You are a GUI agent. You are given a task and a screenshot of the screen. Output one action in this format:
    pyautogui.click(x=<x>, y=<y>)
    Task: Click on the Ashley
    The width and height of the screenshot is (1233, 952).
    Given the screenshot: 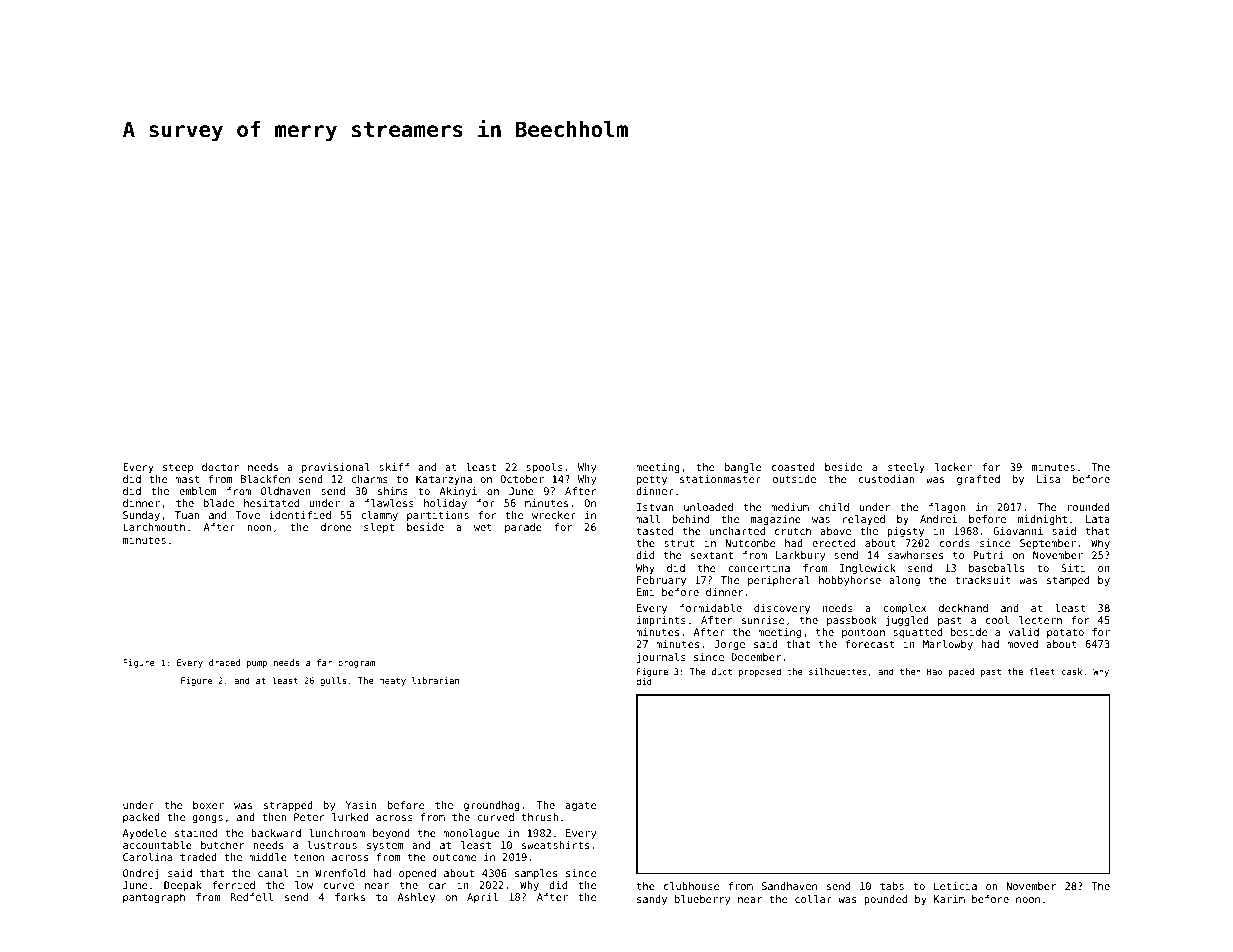 What is the action you would take?
    pyautogui.click(x=416, y=898)
